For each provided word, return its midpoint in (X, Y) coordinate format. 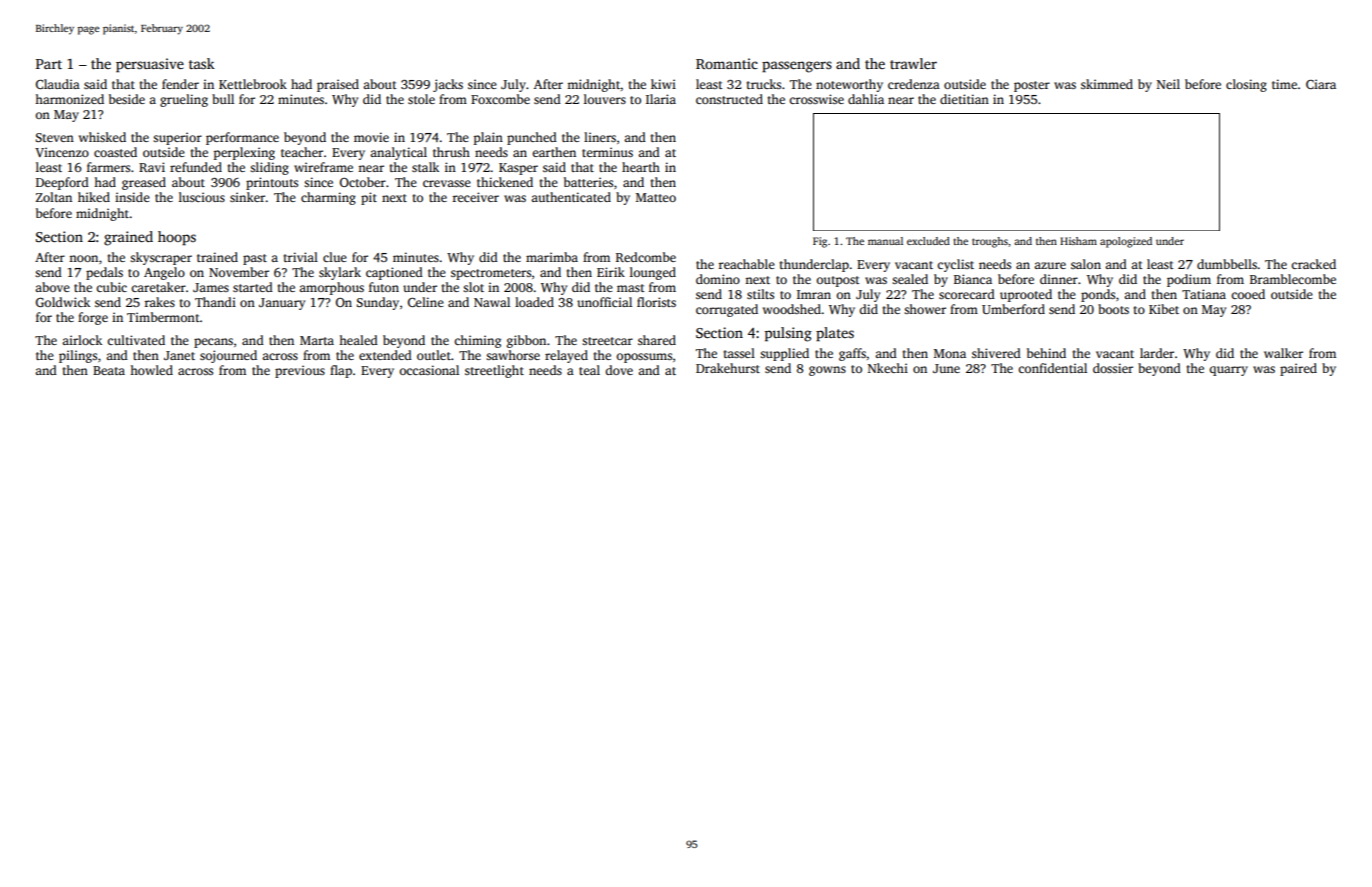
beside (127, 99)
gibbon (526, 341)
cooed (1248, 294)
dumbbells (1227, 264)
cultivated (136, 340)
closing (1246, 85)
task (202, 63)
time (1284, 84)
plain (488, 138)
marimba (552, 257)
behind (1046, 353)
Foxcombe (500, 99)
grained (128, 238)
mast (631, 288)
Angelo (164, 273)
